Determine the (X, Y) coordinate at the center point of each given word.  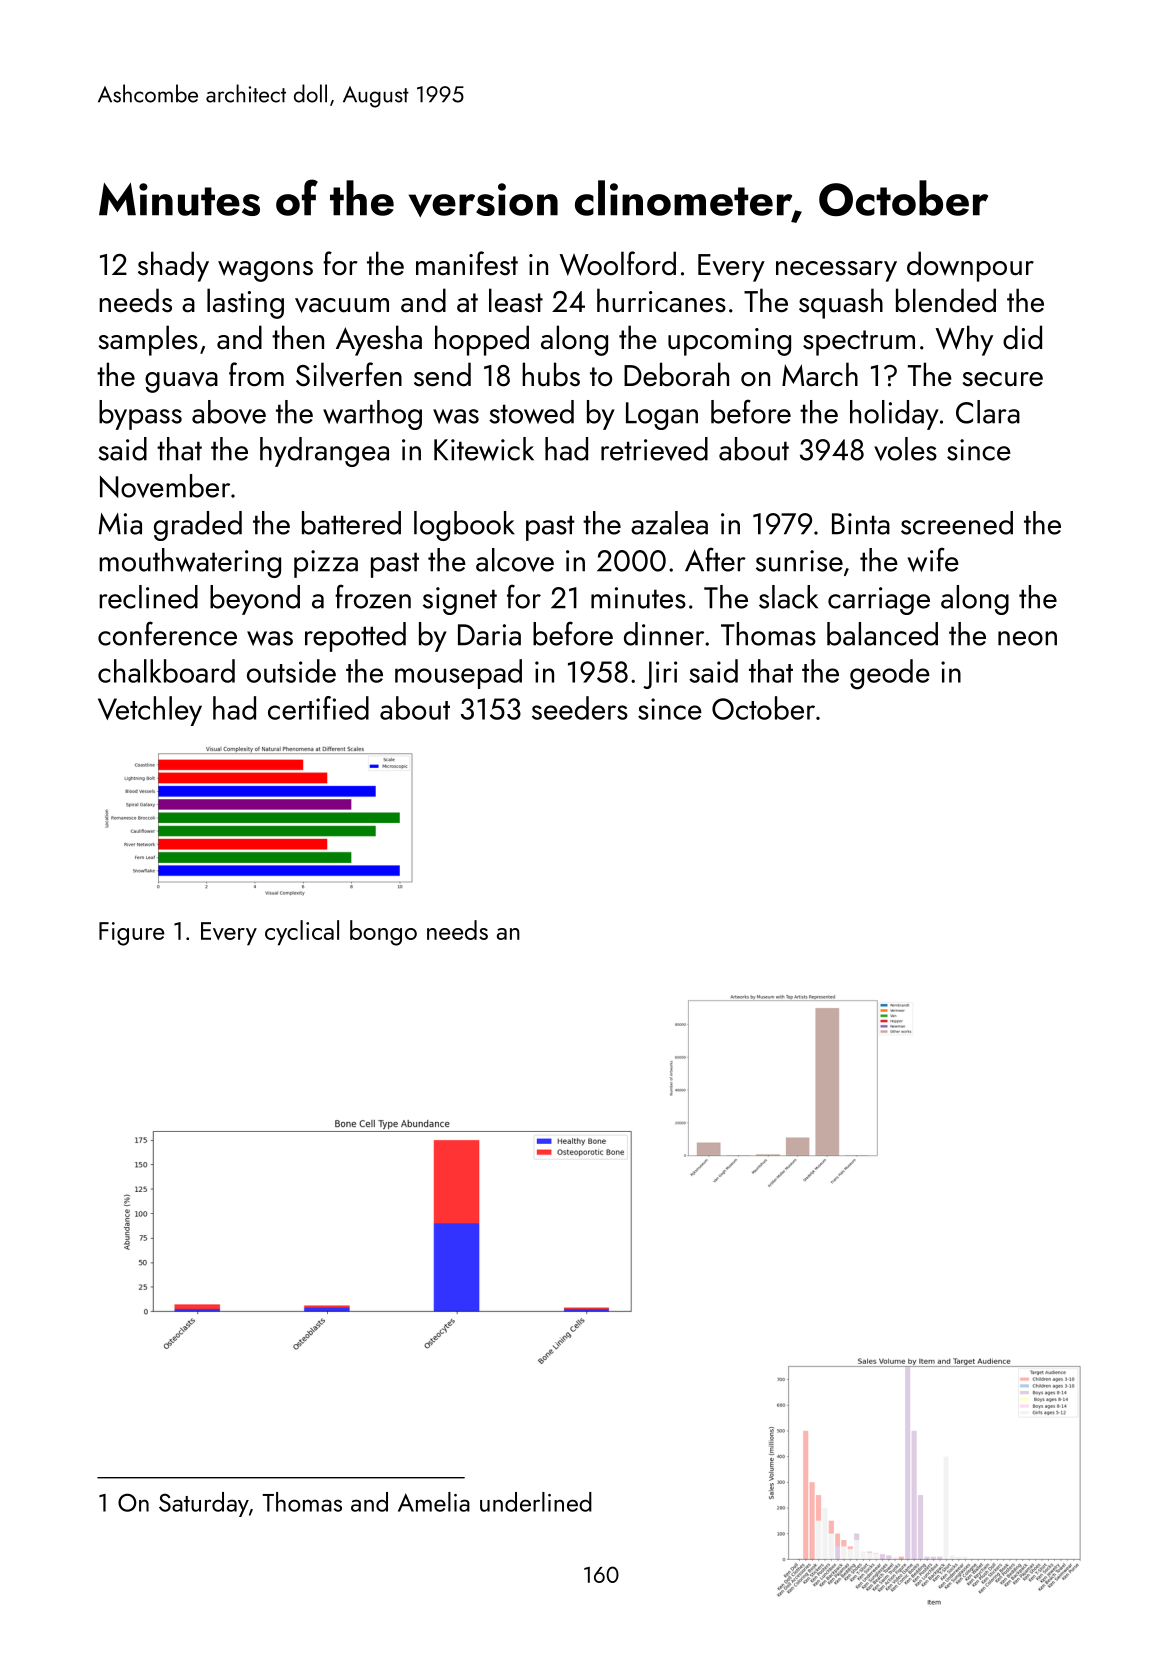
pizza (326, 564)
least (516, 300)
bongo (383, 933)
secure (1003, 379)
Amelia (434, 1502)
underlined (536, 1502)
